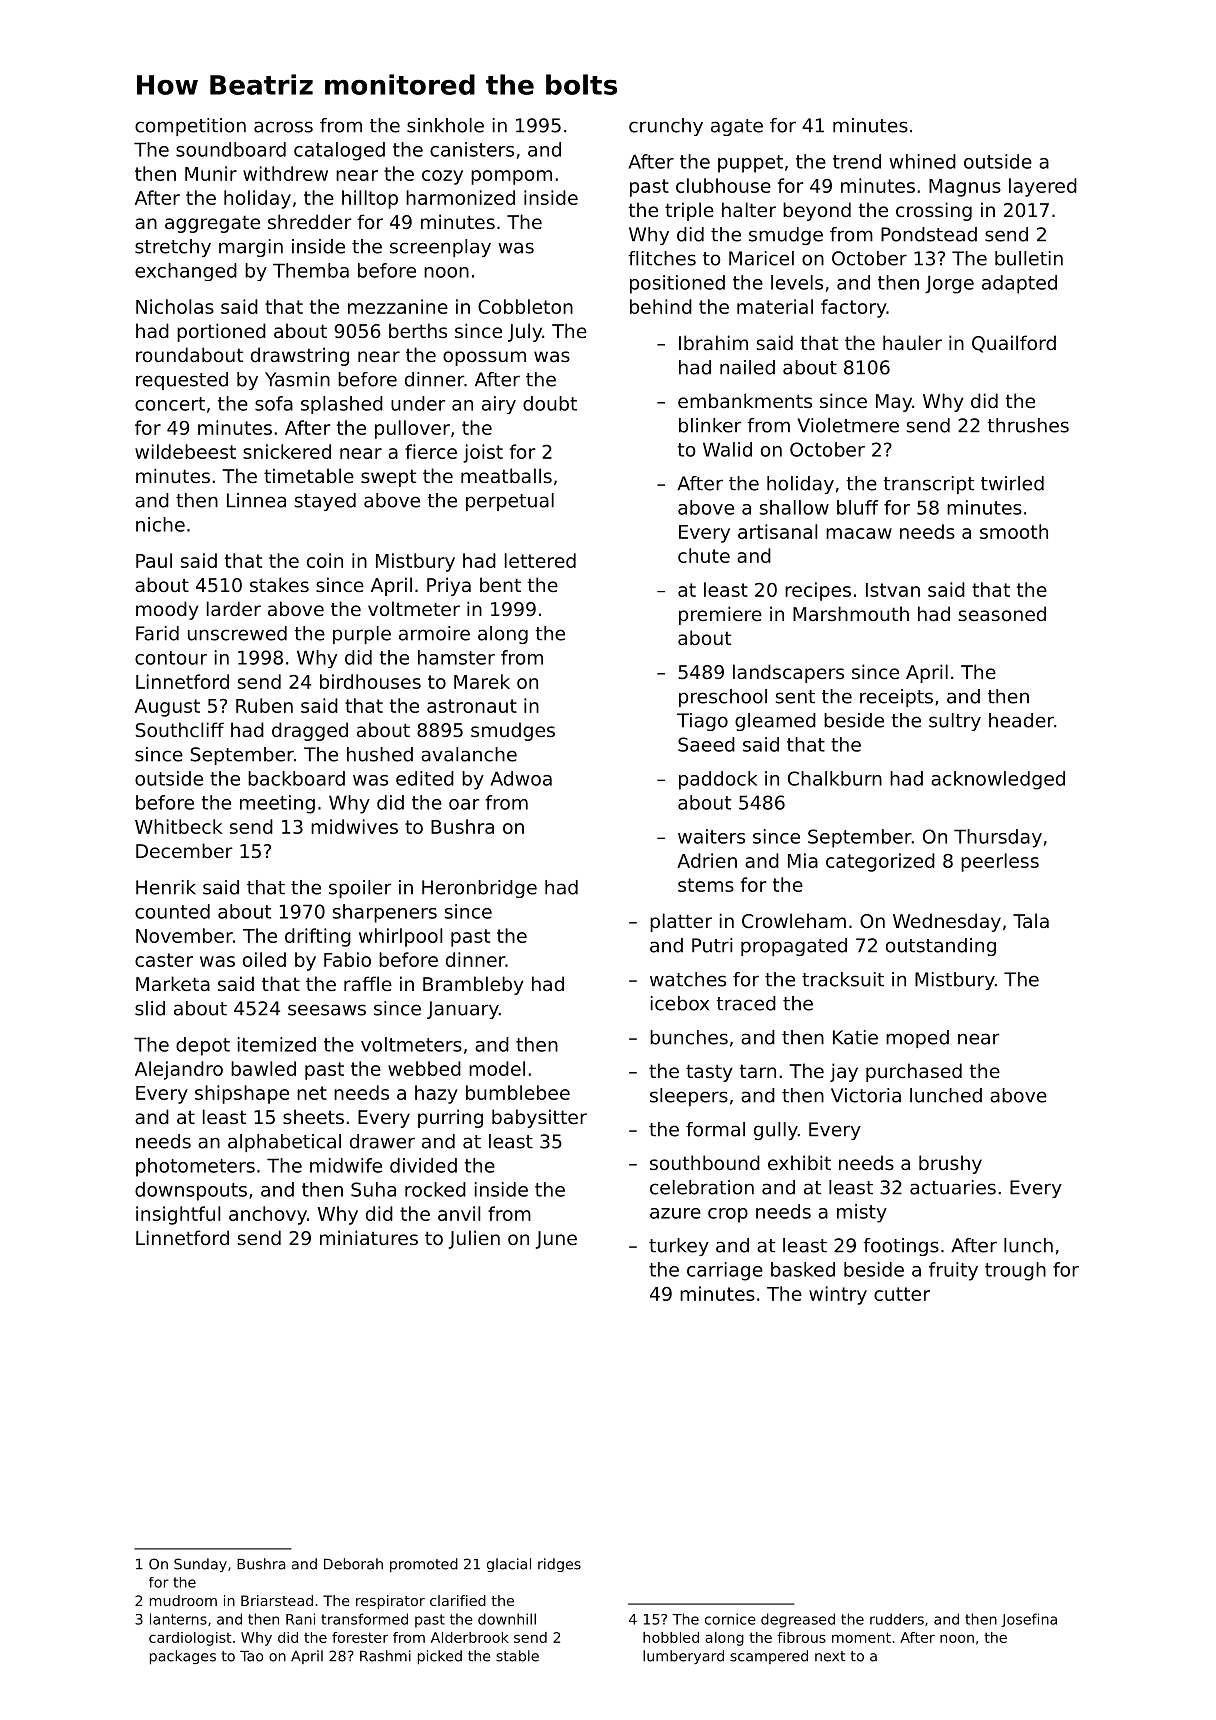 The height and width of the image is (1720, 1216). I want to click on packages, so click(183, 1657).
